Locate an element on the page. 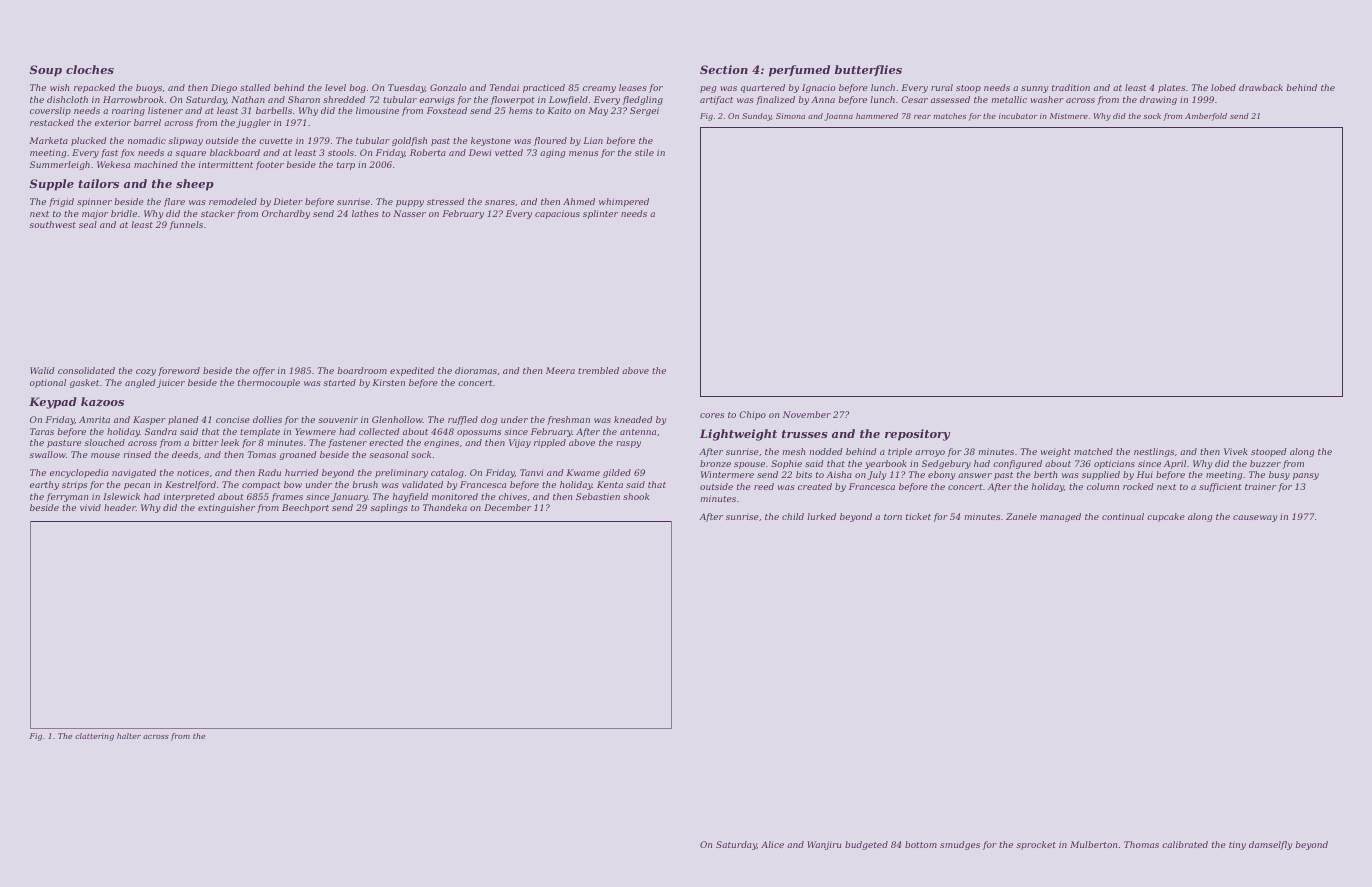 This document has width=1372, height=887. Walid is located at coordinates (42, 370).
